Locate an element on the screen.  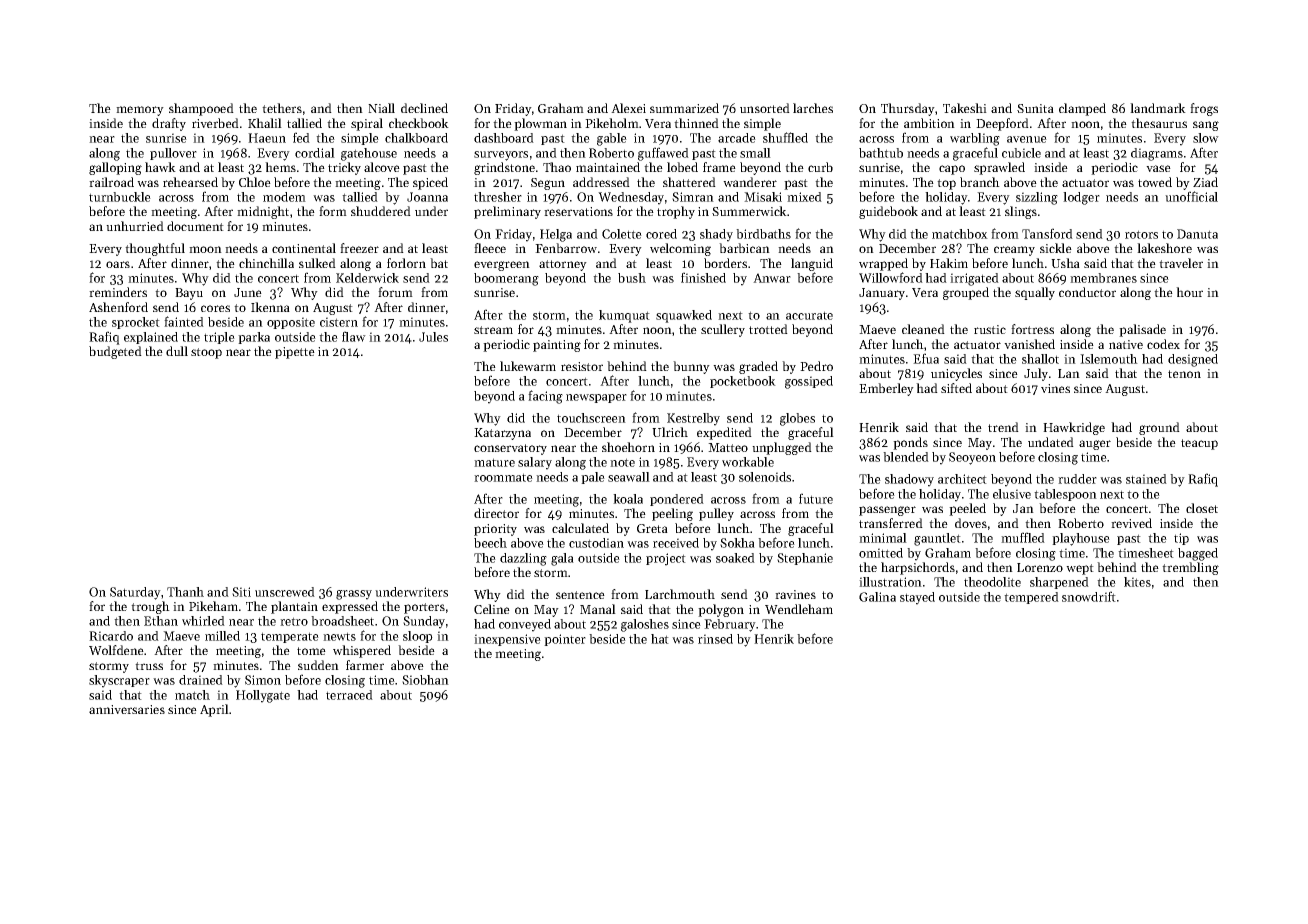
Sunita is located at coordinates (1035, 108).
